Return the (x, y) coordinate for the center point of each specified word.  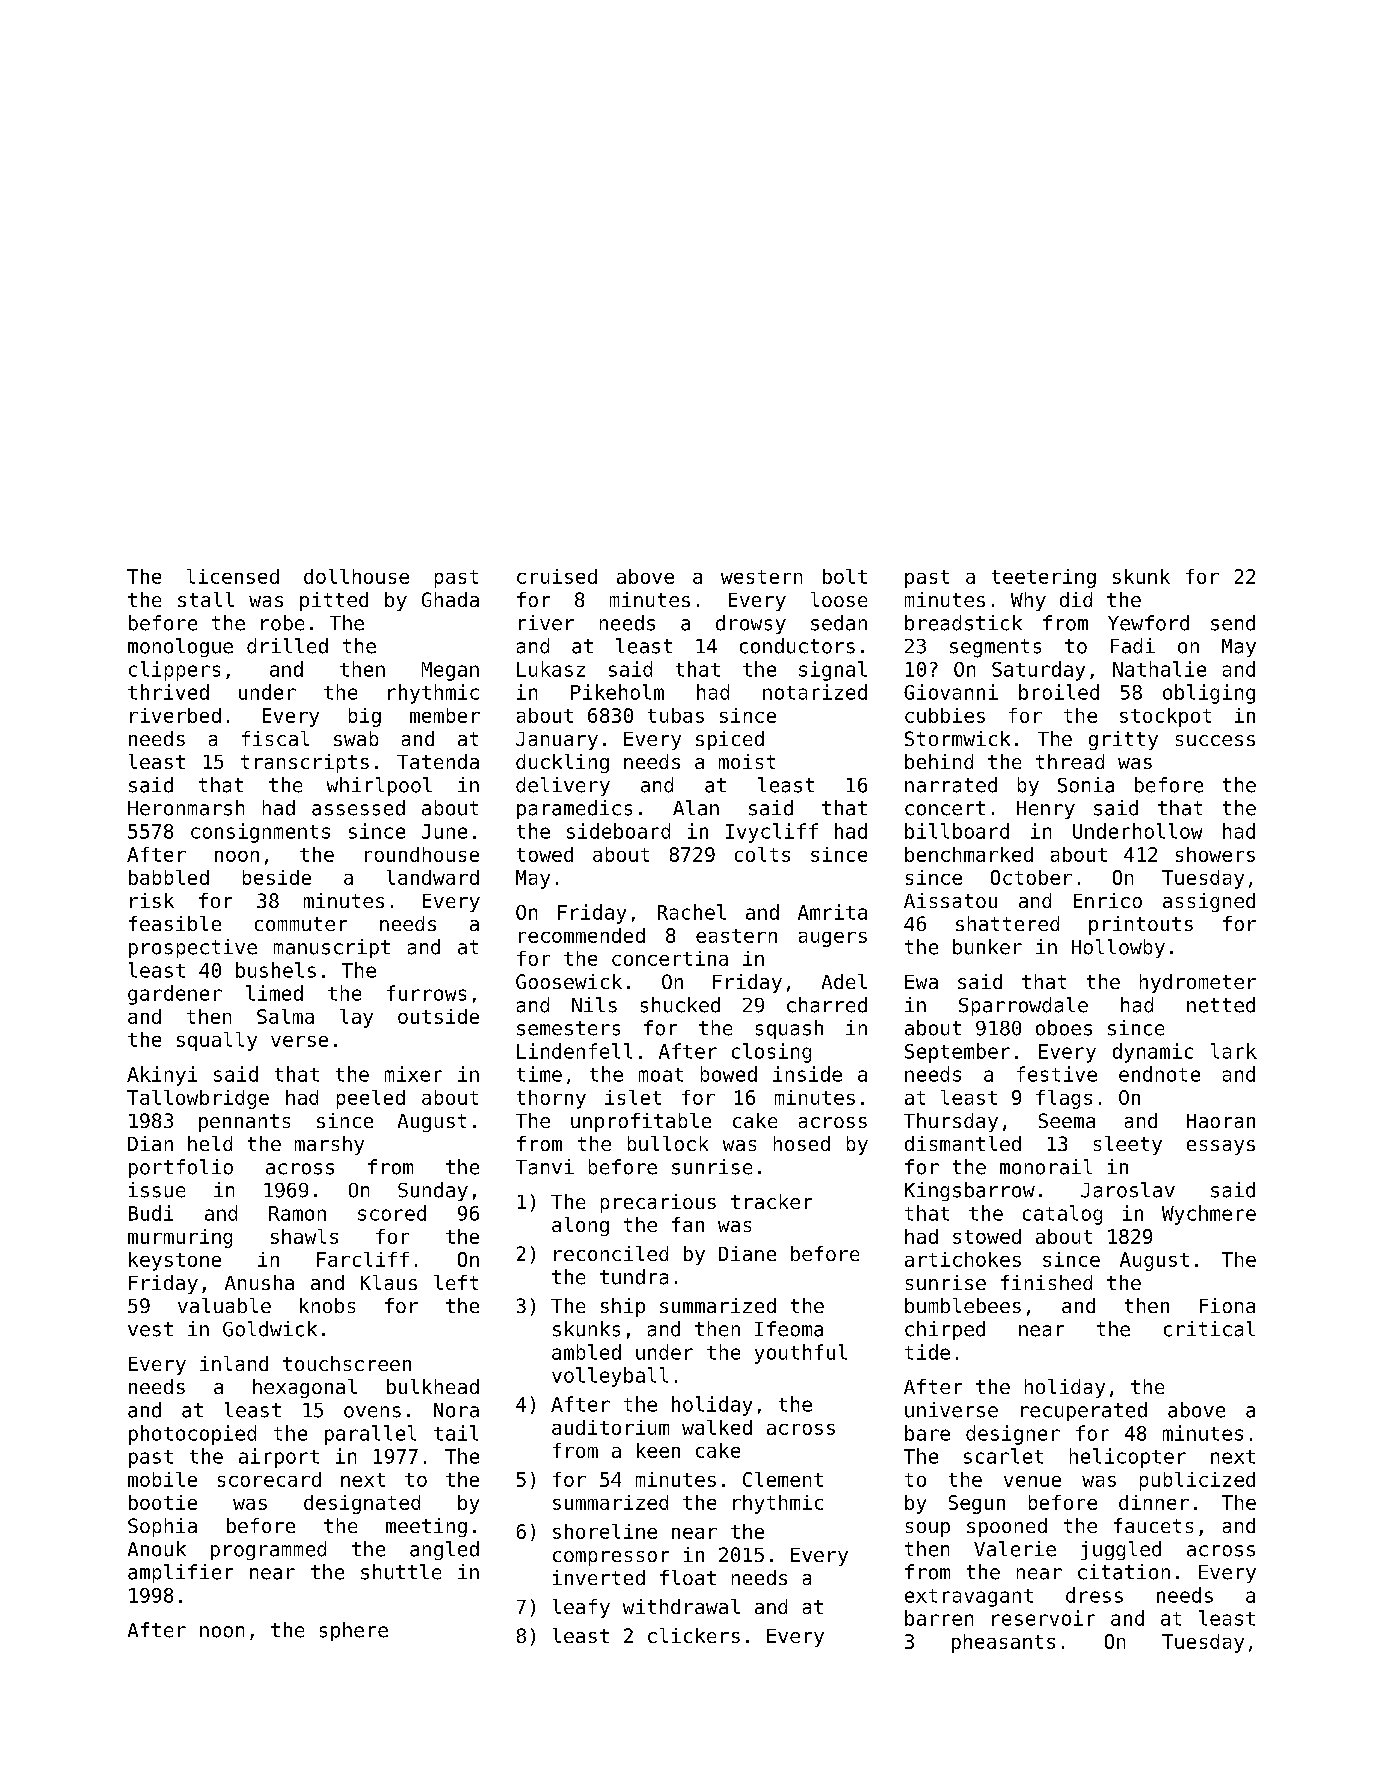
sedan (839, 623)
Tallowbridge (198, 1099)
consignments (260, 833)
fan (688, 1224)
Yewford (1148, 623)
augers (833, 939)
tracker (771, 1201)
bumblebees (963, 1305)
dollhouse (356, 576)
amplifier (180, 1573)
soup (928, 1529)
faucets (1153, 1525)
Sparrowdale (1023, 1006)
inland (234, 1363)
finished (1046, 1282)
